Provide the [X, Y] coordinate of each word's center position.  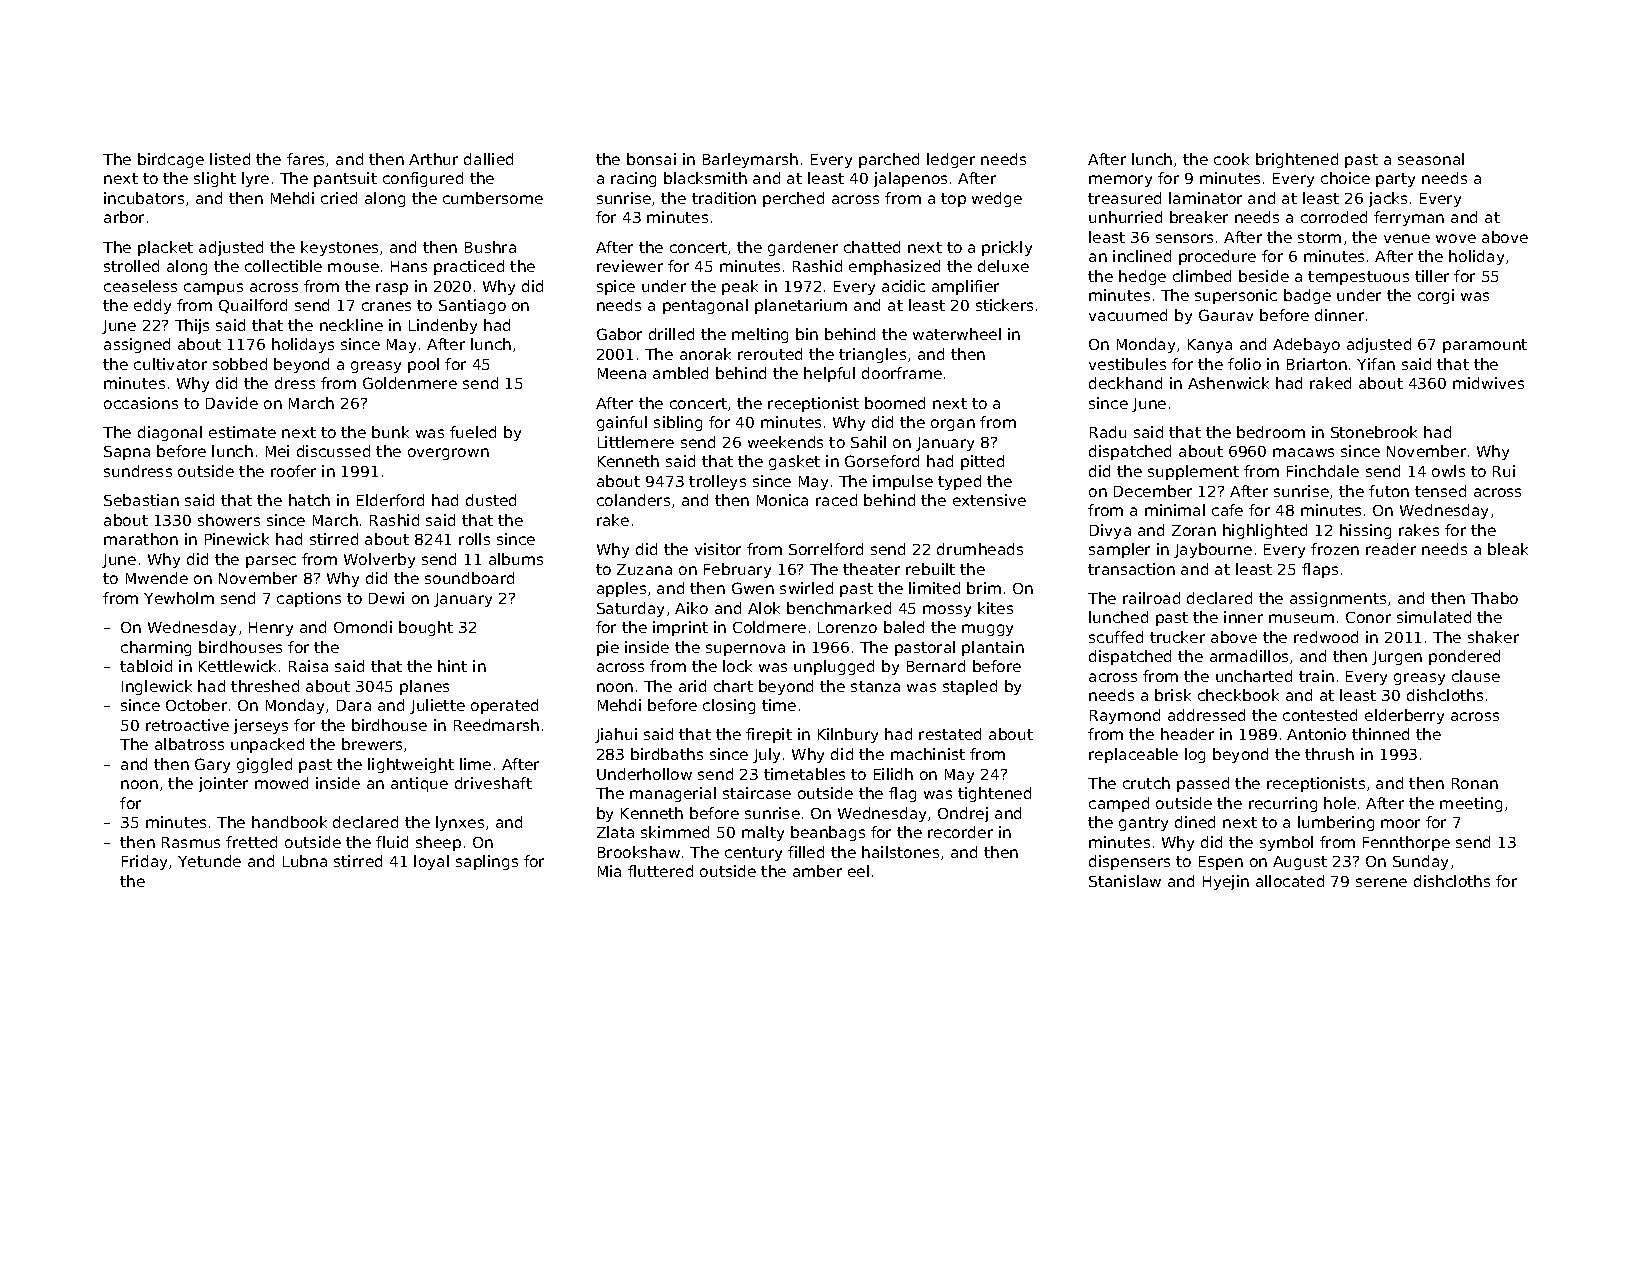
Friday [144, 862]
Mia [609, 871]
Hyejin [1226, 882]
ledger [951, 160]
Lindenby [443, 326]
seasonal [1431, 159]
